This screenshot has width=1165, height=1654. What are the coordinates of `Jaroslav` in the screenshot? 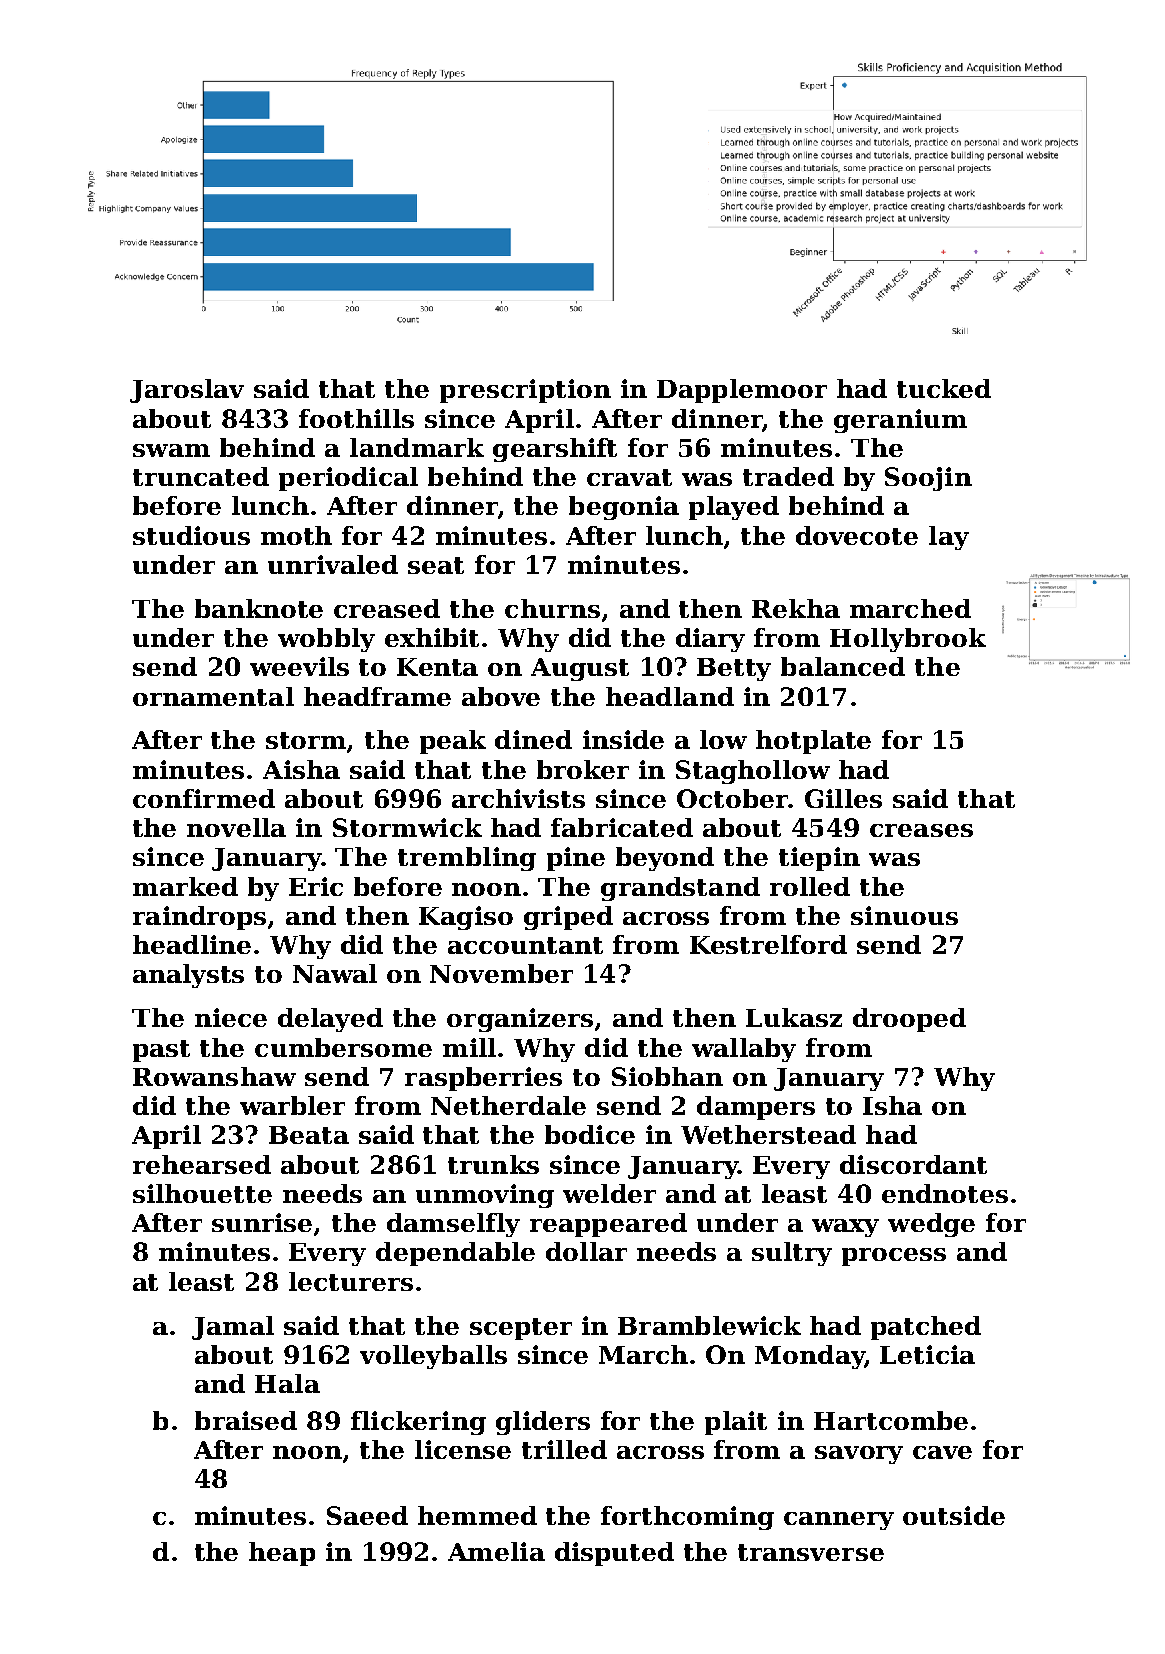 It's located at (187, 391).
